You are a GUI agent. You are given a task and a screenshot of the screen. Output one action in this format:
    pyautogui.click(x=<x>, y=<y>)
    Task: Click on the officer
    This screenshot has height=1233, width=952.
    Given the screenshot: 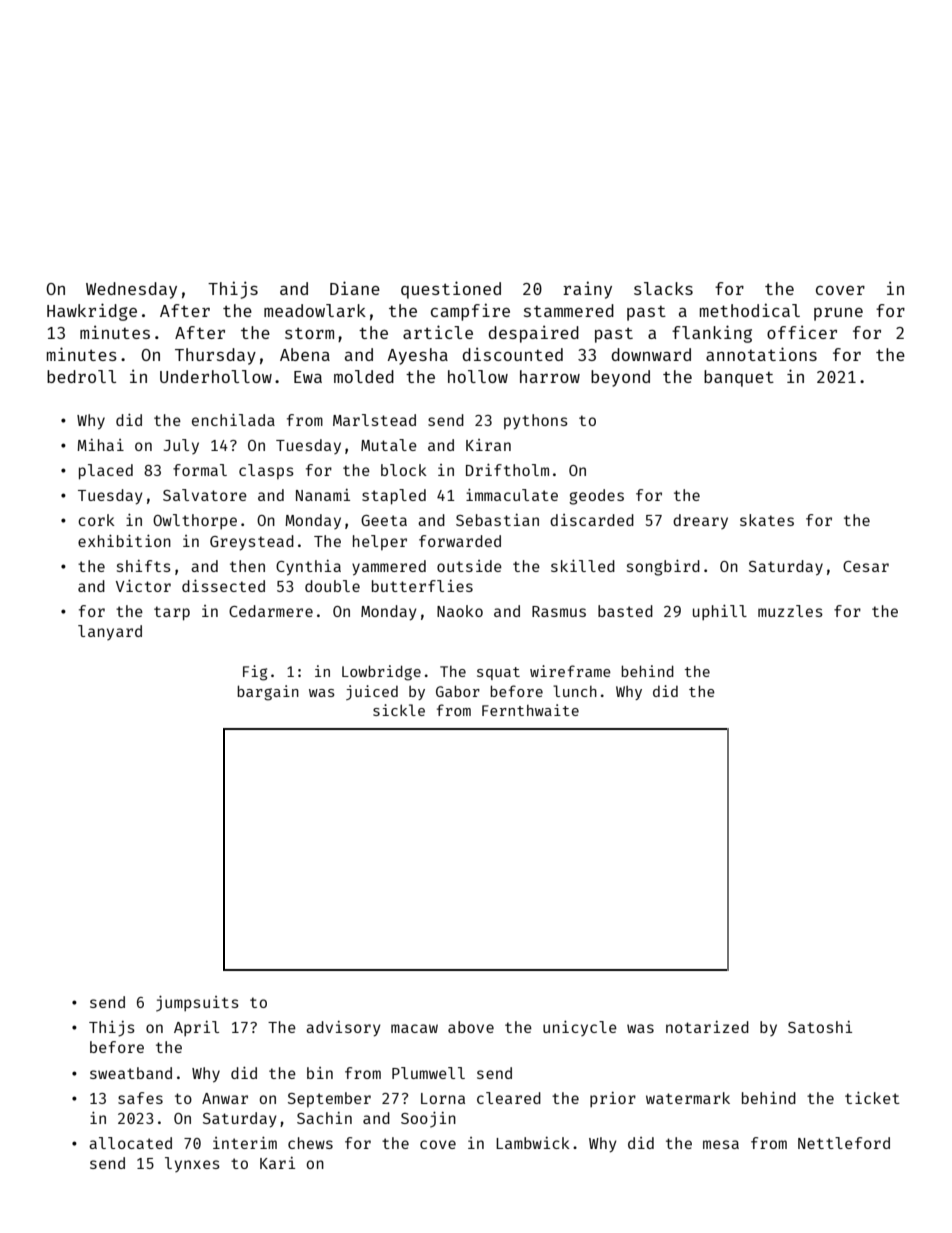 What is the action you would take?
    pyautogui.click(x=802, y=332)
